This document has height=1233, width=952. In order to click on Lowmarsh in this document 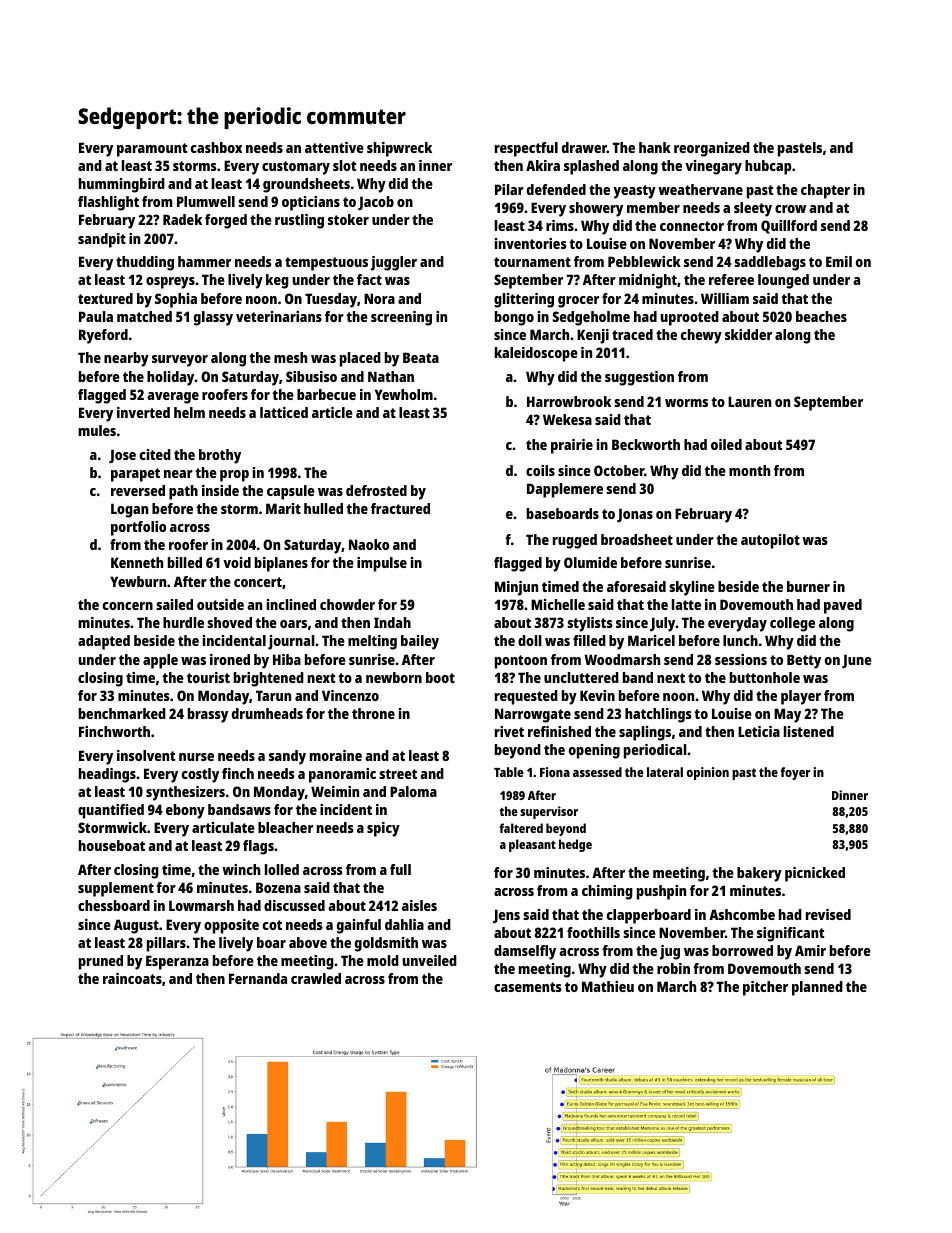, I will do `click(201, 905)`.
